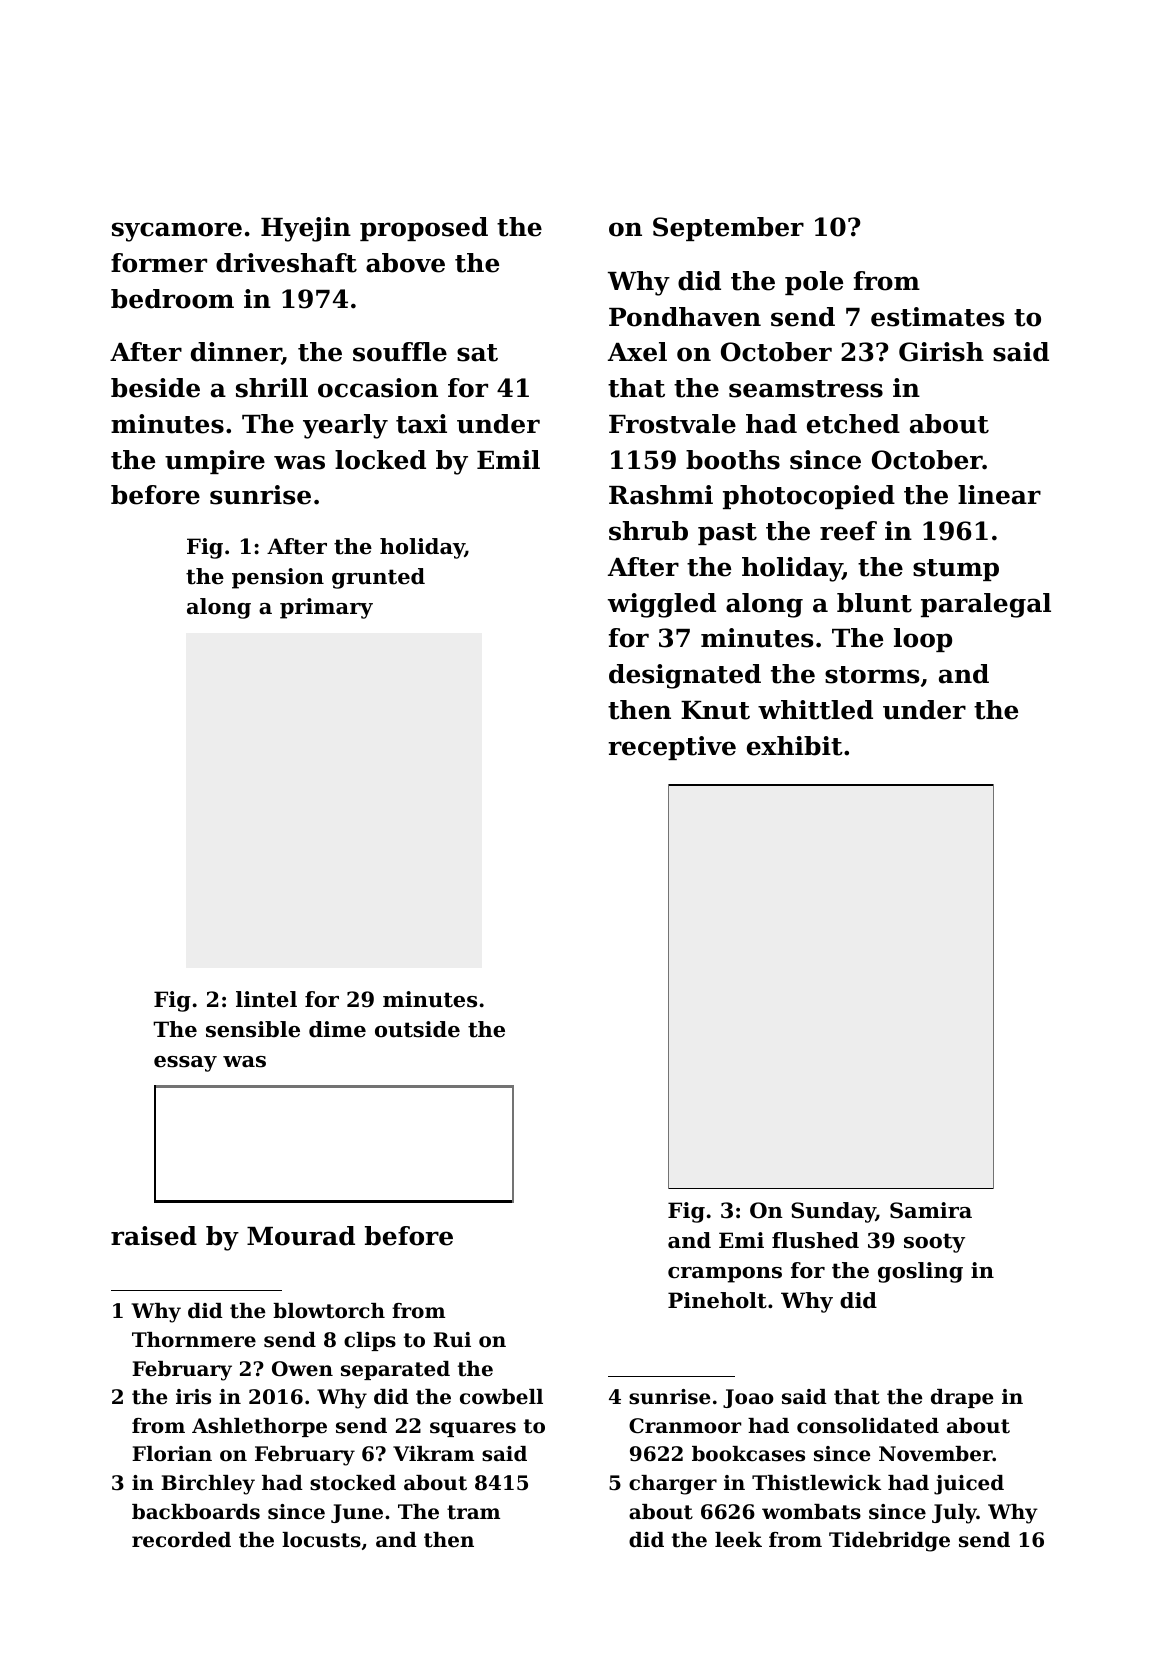 The image size is (1165, 1654). Describe the element at coordinates (272, 388) in the document. I see `shrill` at that location.
